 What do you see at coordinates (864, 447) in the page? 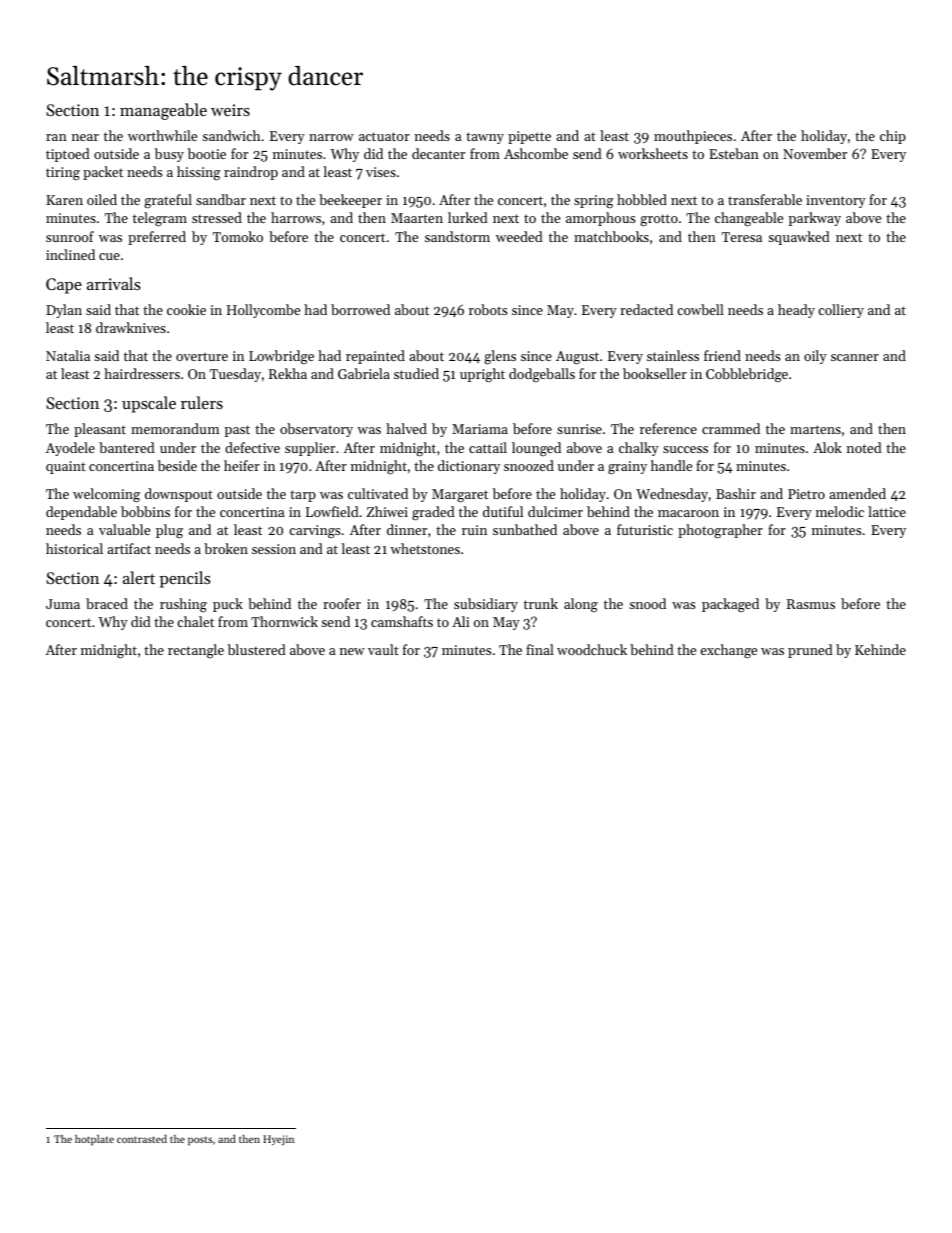
I see `noted` at bounding box center [864, 447].
